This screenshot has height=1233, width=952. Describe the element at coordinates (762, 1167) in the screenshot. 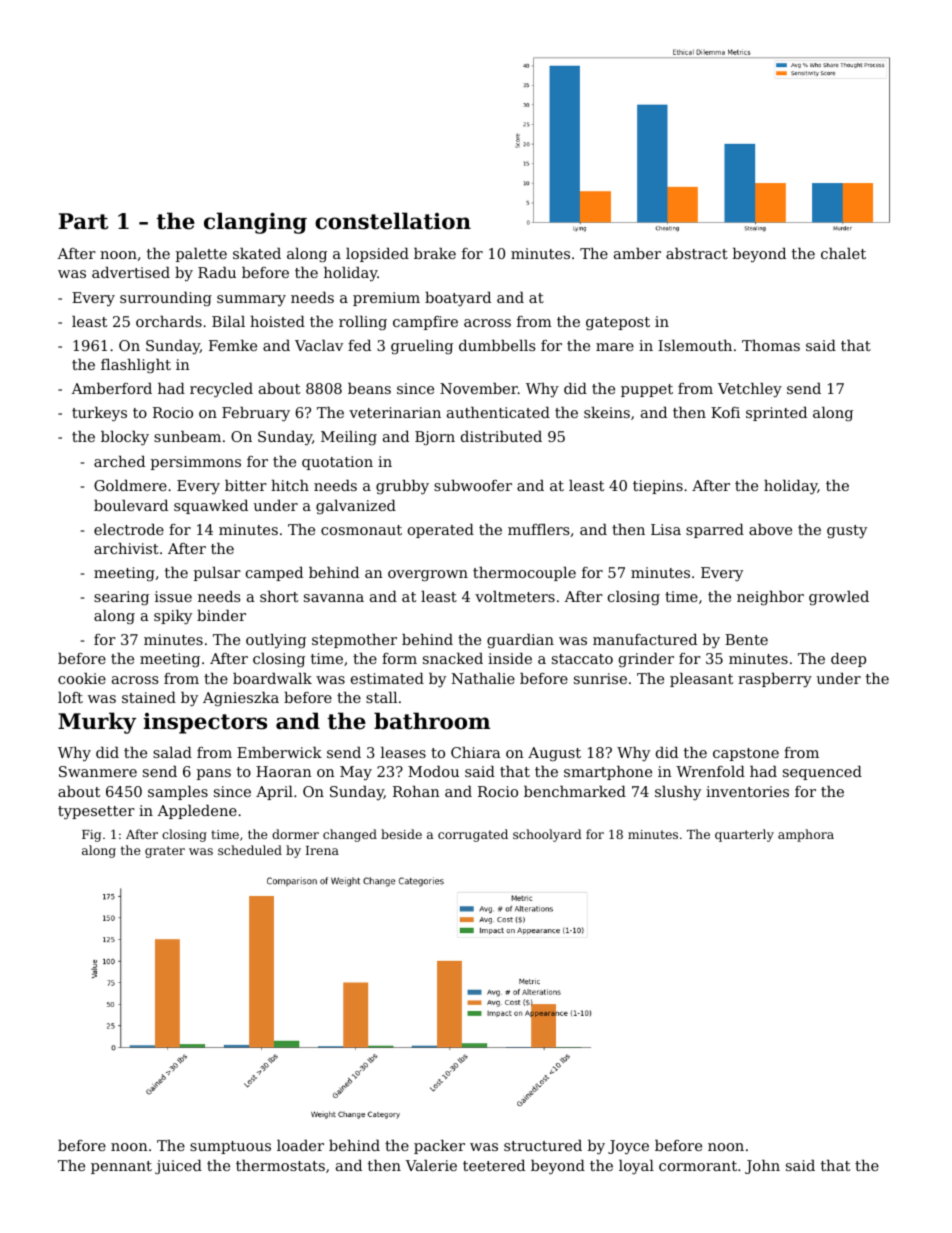

I see `John` at that location.
